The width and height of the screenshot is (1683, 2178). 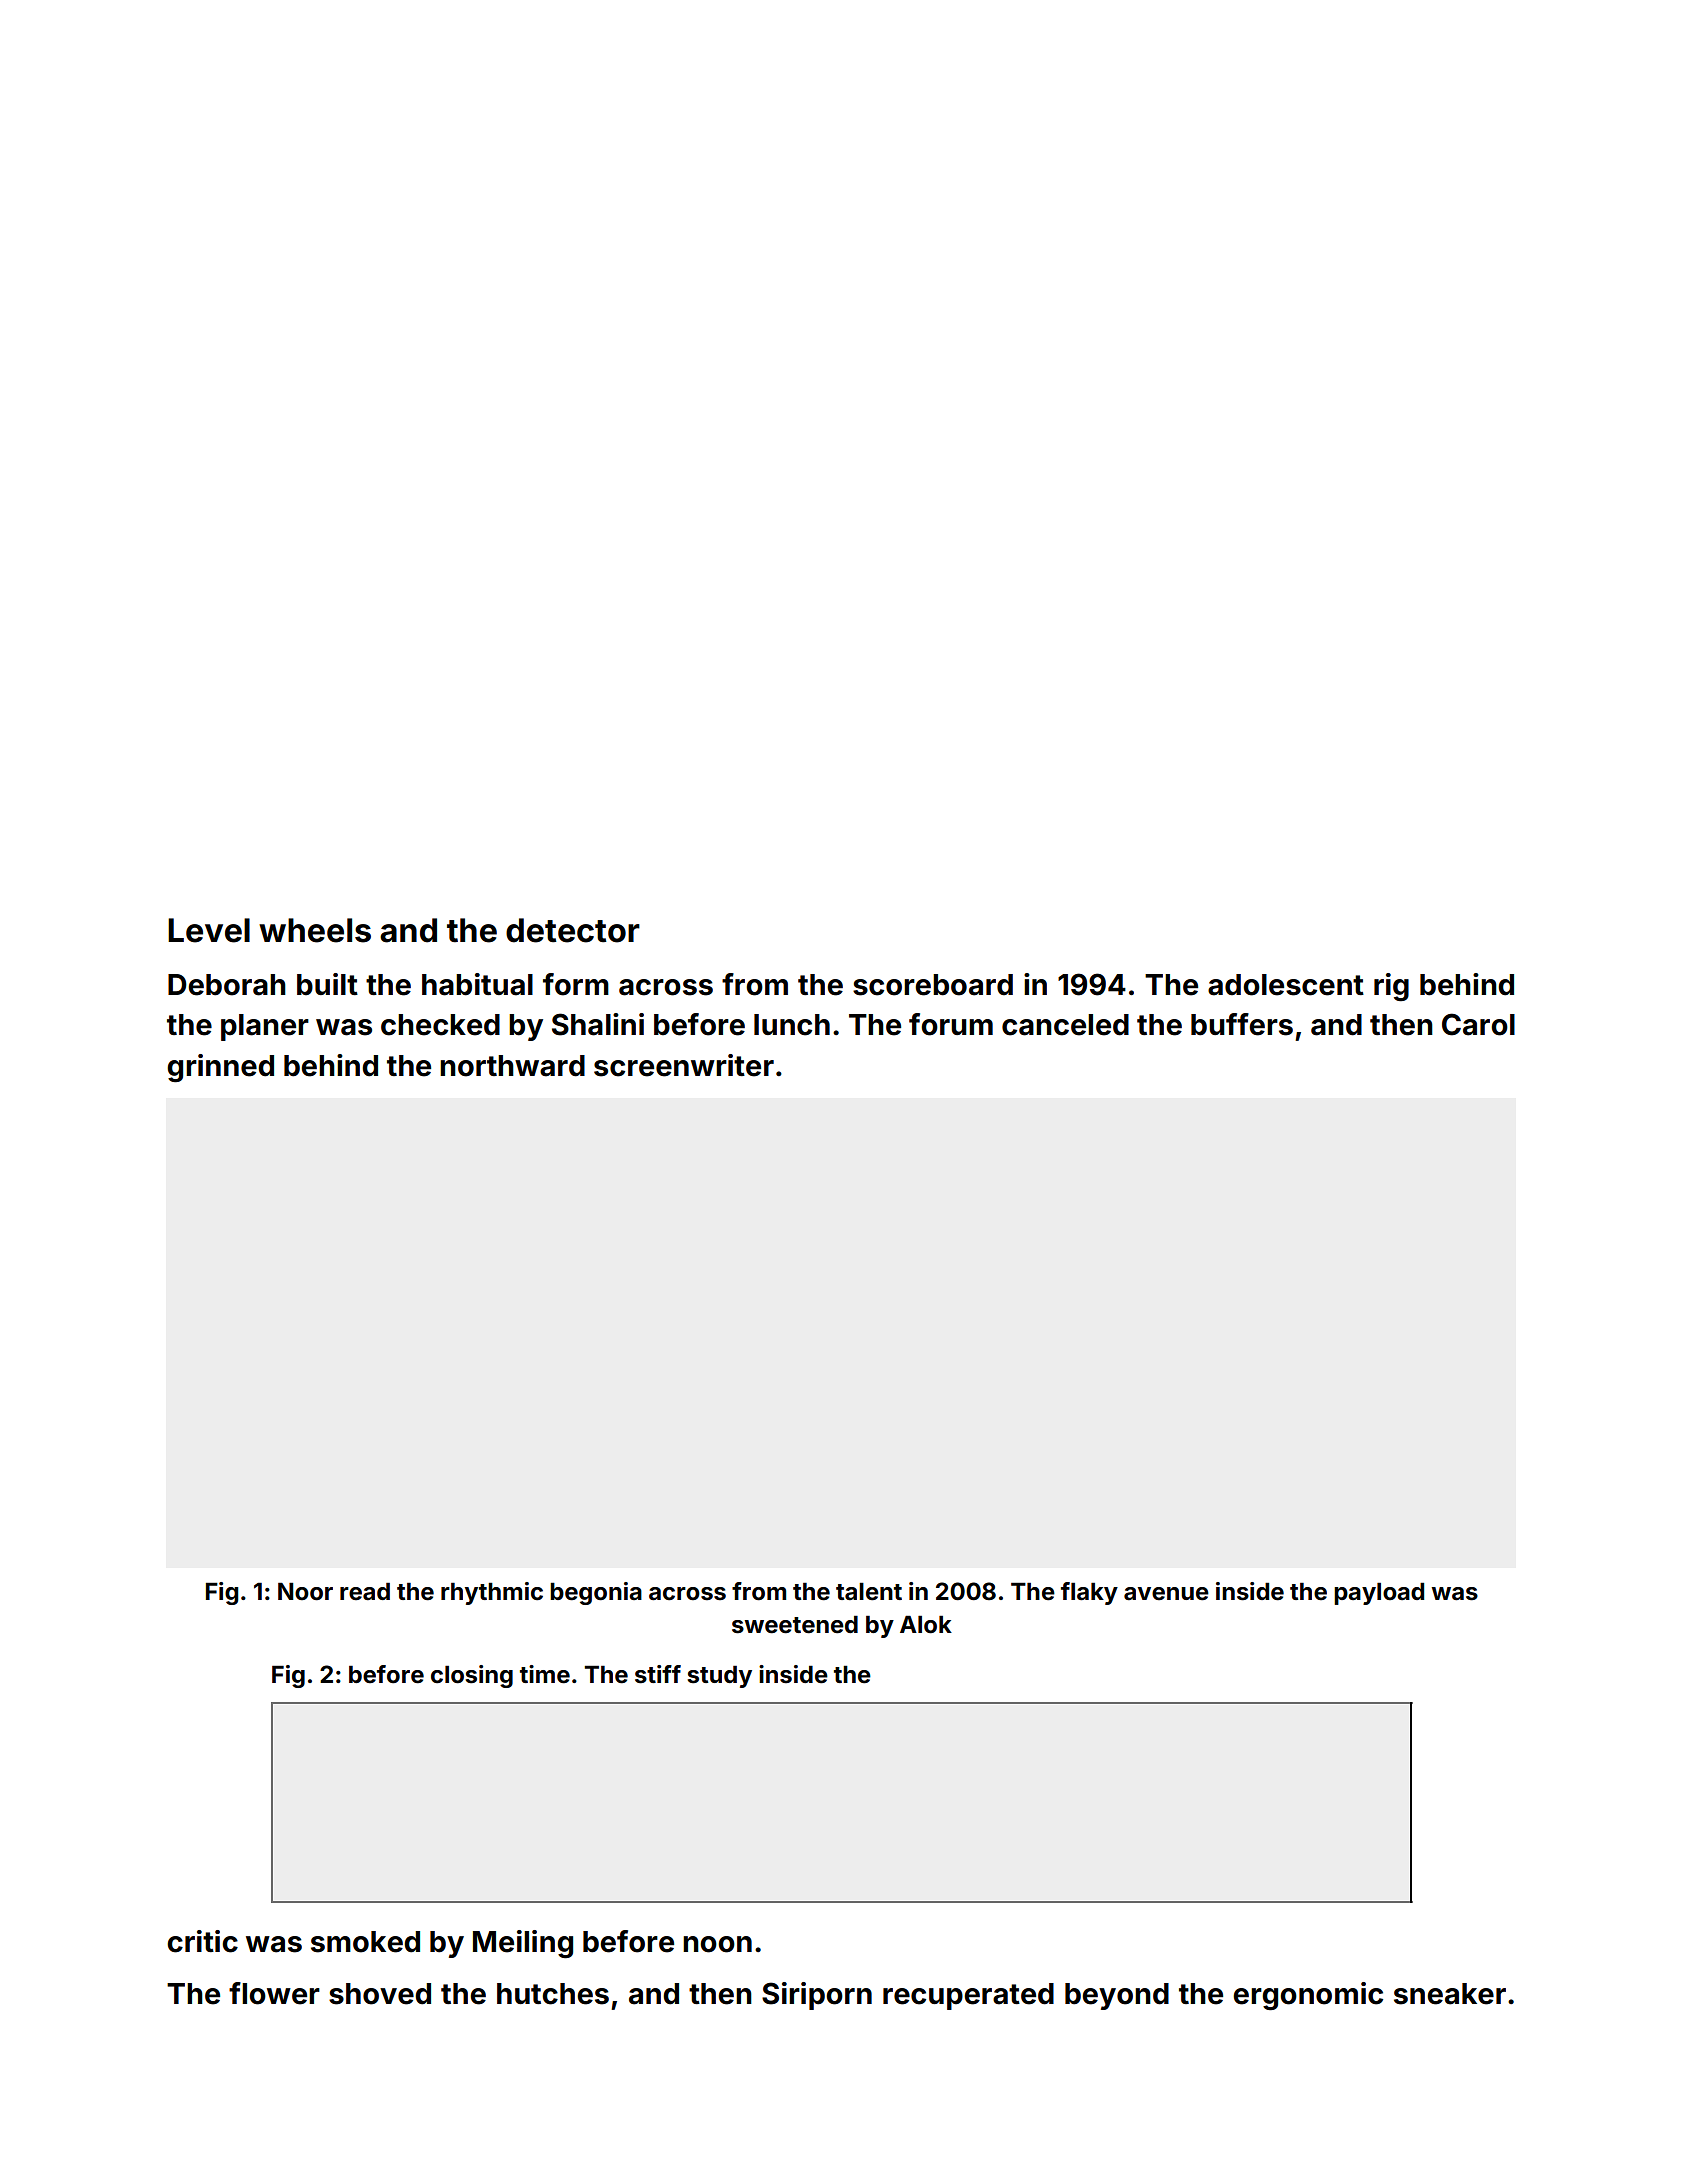 I want to click on wheels, so click(x=315, y=930).
